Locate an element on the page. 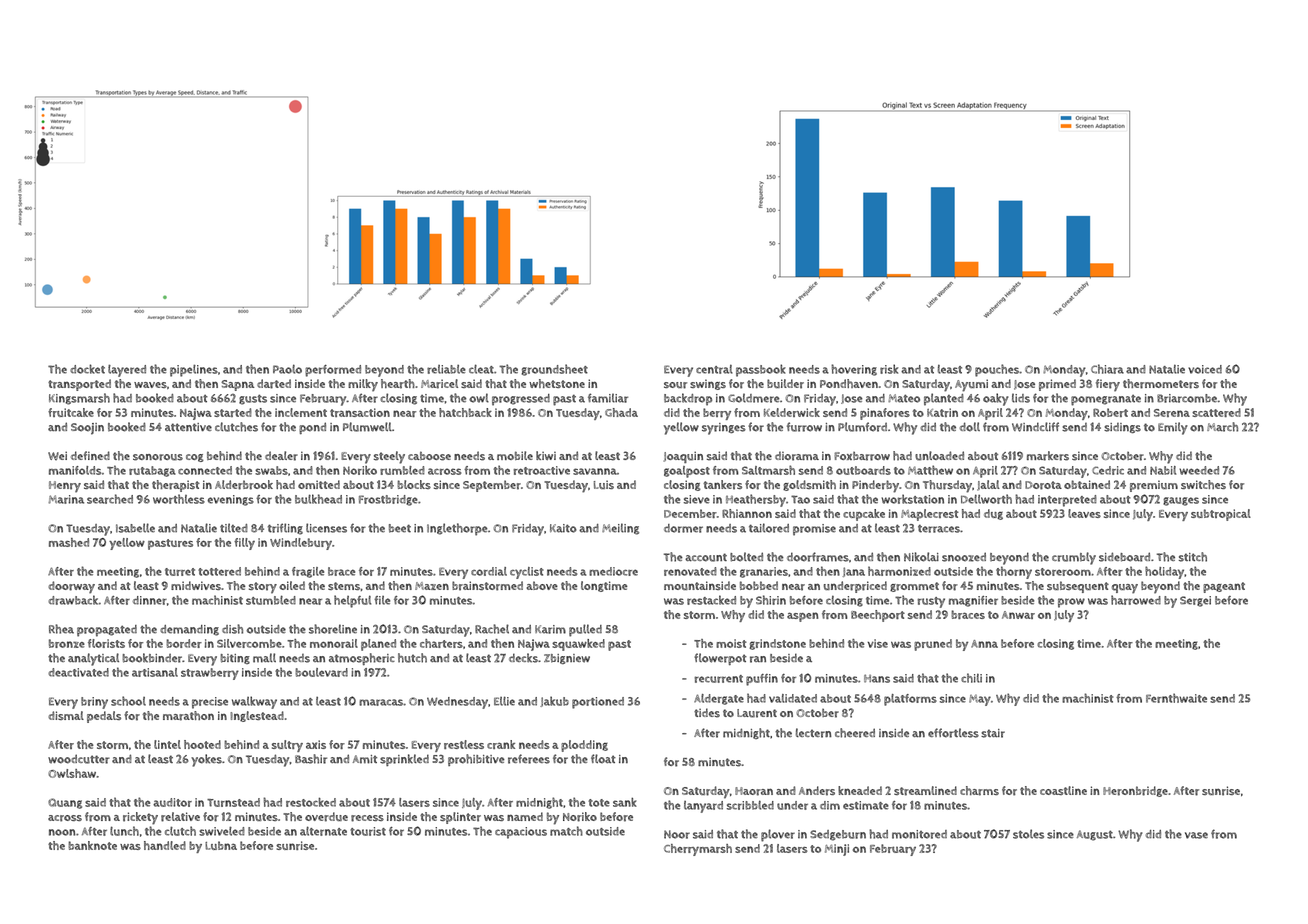 The width and height of the page is (1308, 924). Fernthwaite is located at coordinates (1176, 698).
